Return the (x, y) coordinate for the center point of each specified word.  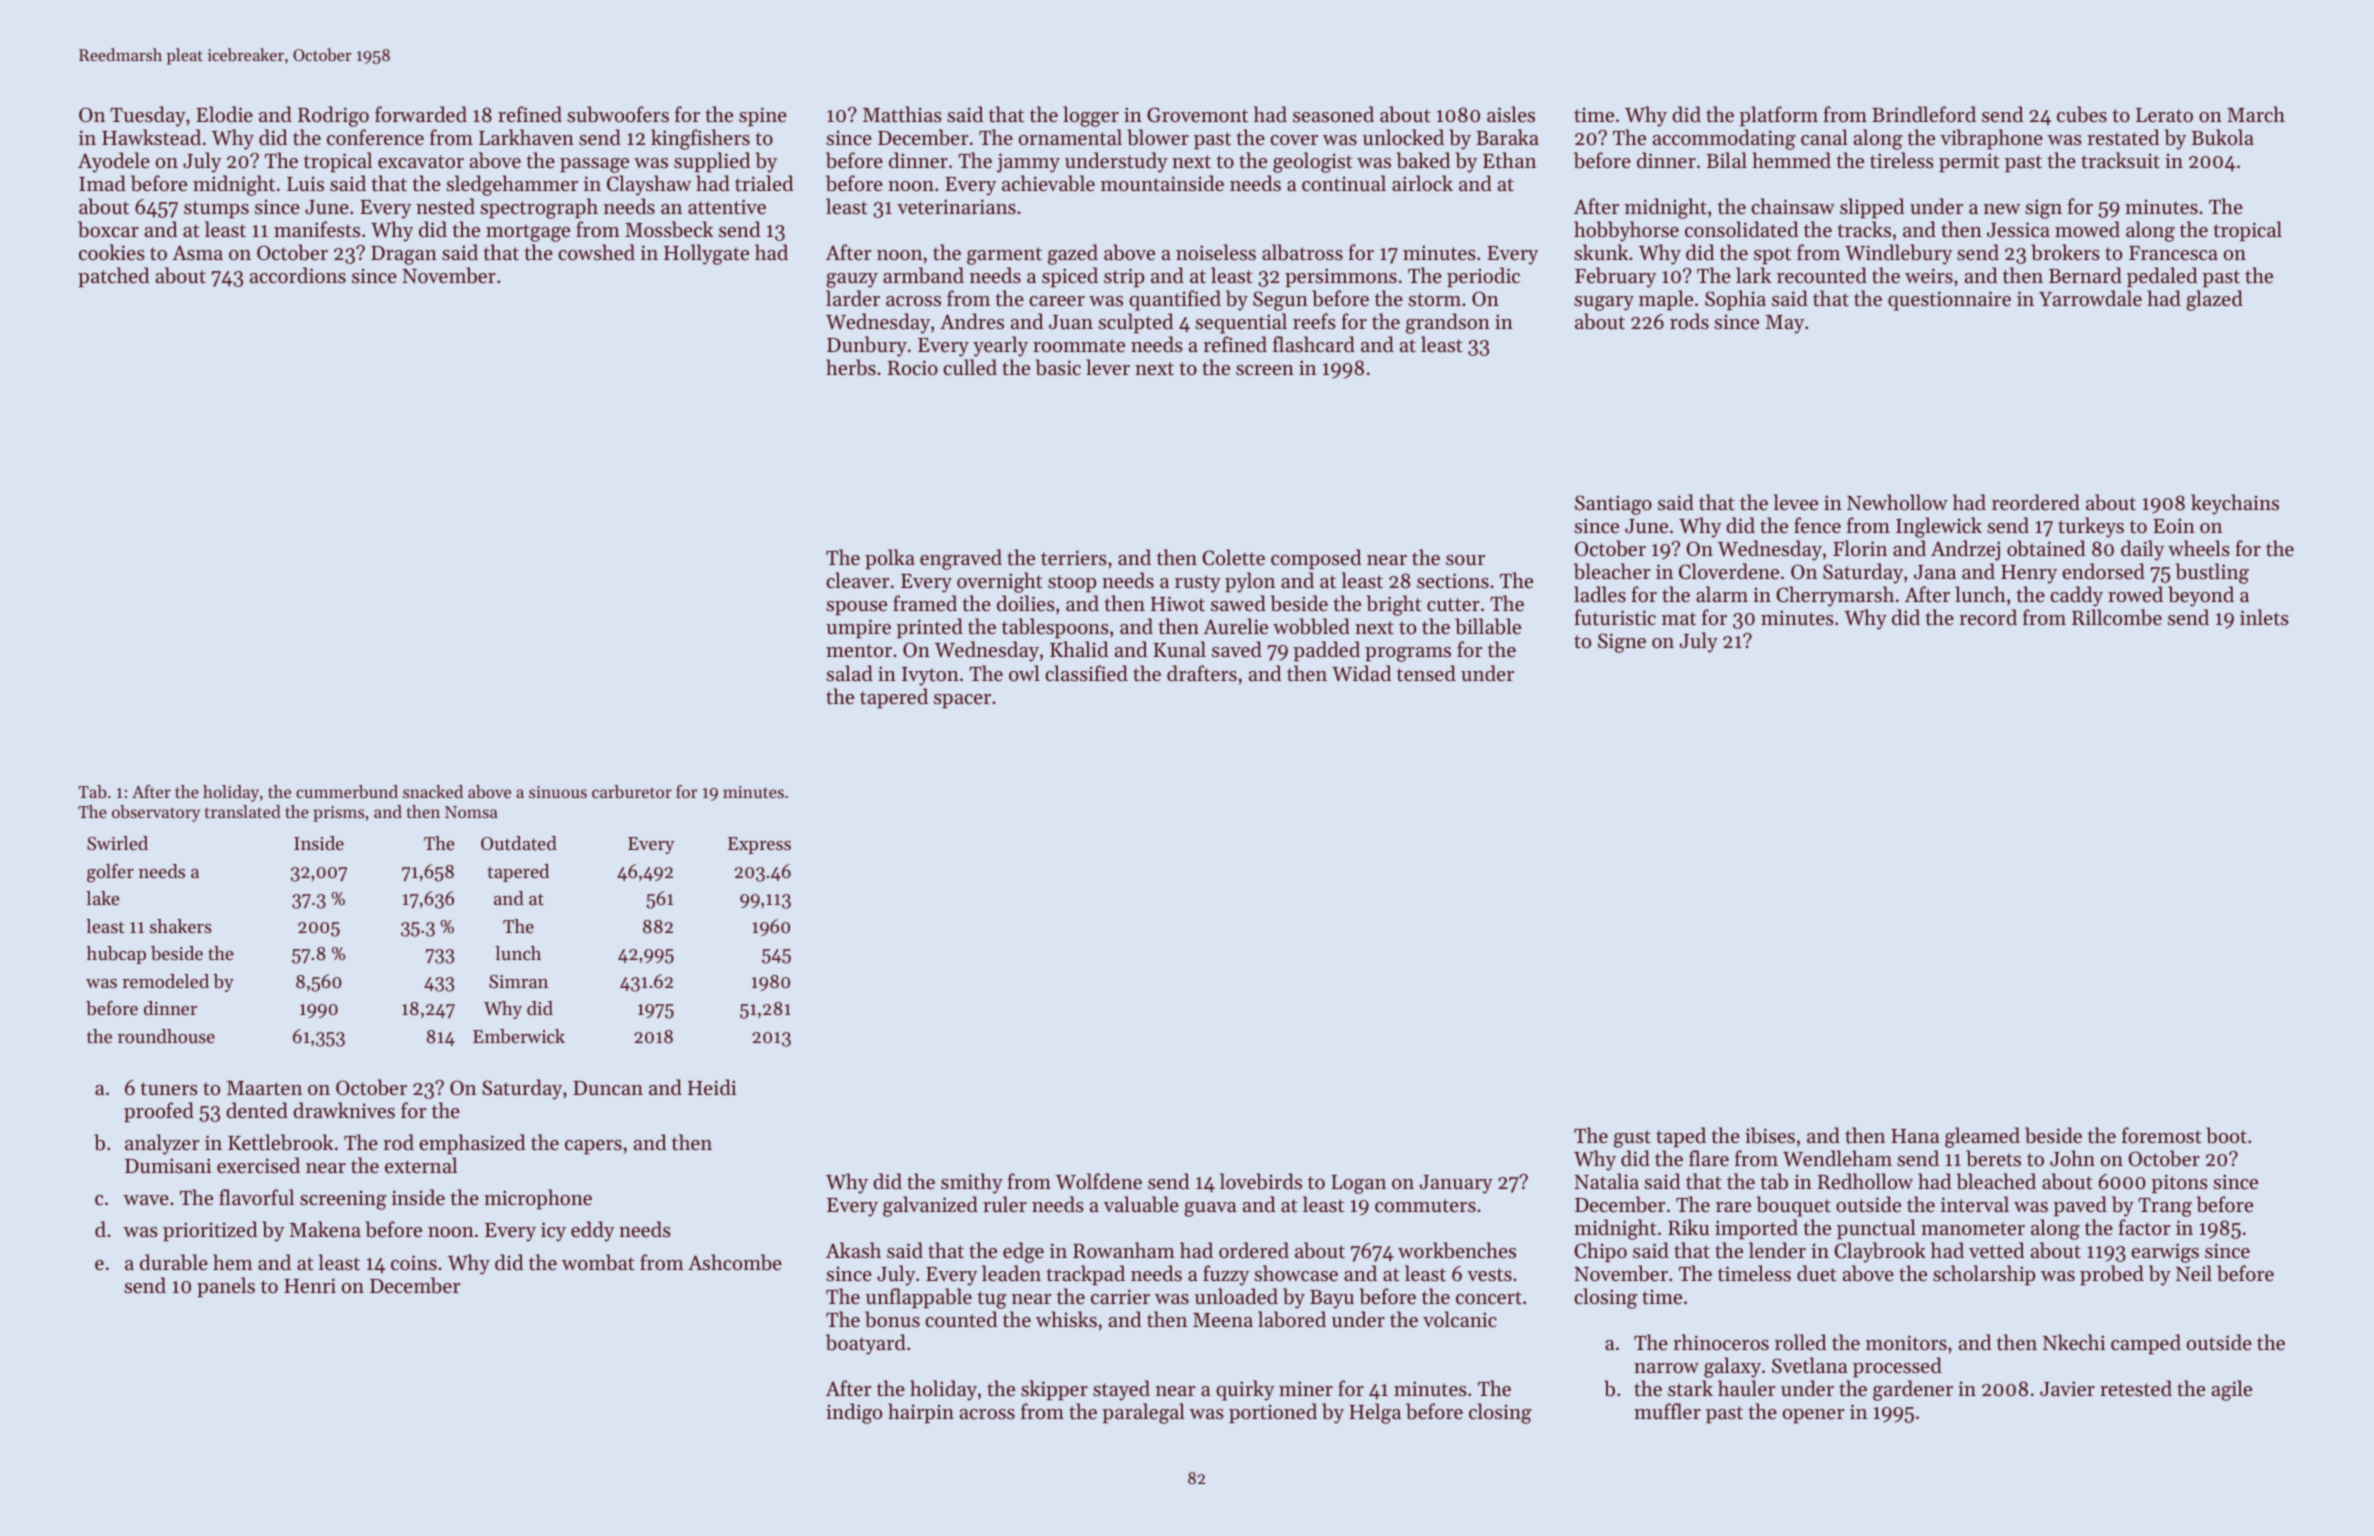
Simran (518, 982)
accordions (298, 275)
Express (759, 845)
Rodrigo (333, 116)
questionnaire (1949, 301)
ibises (1770, 1135)
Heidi (712, 1087)
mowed (2087, 229)
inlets (2264, 617)
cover (1294, 140)
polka (890, 559)
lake (103, 898)
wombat (598, 1262)
